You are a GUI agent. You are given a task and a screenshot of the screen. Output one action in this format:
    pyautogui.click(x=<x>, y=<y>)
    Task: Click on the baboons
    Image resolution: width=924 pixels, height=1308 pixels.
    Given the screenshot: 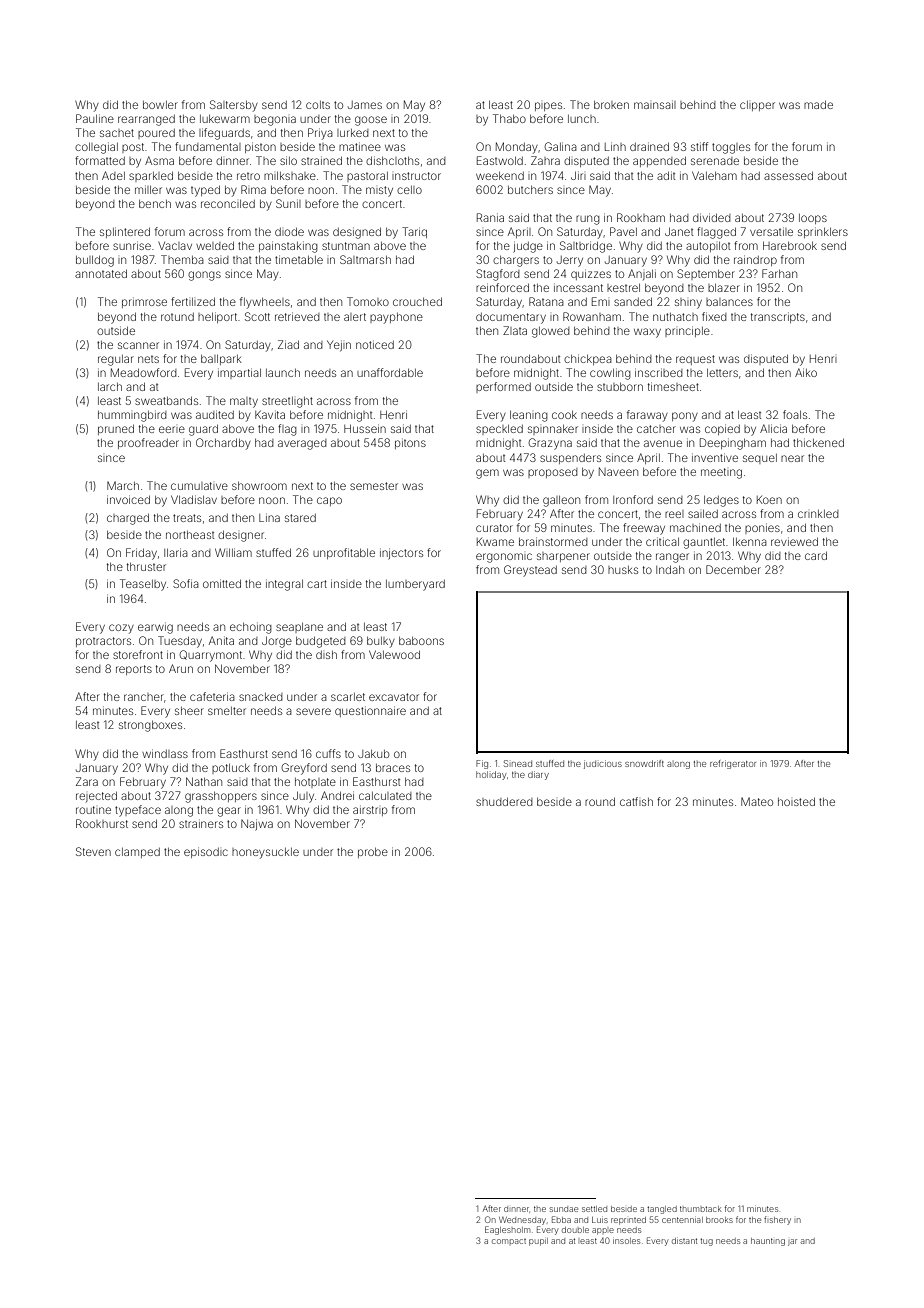 What is the action you would take?
    pyautogui.click(x=421, y=641)
